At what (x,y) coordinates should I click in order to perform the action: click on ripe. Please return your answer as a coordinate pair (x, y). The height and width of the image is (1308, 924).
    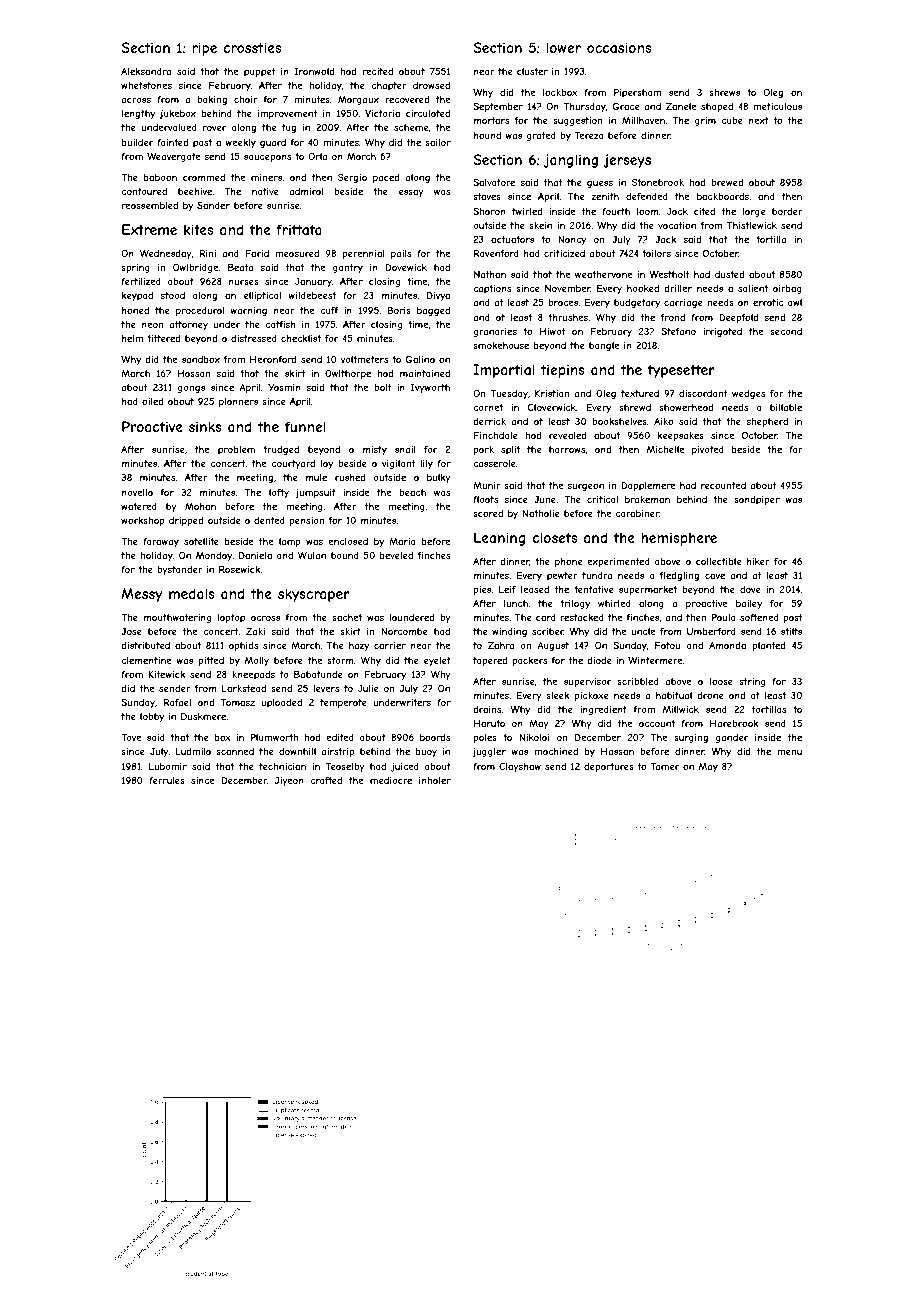
    Looking at the image, I should click on (204, 49).
